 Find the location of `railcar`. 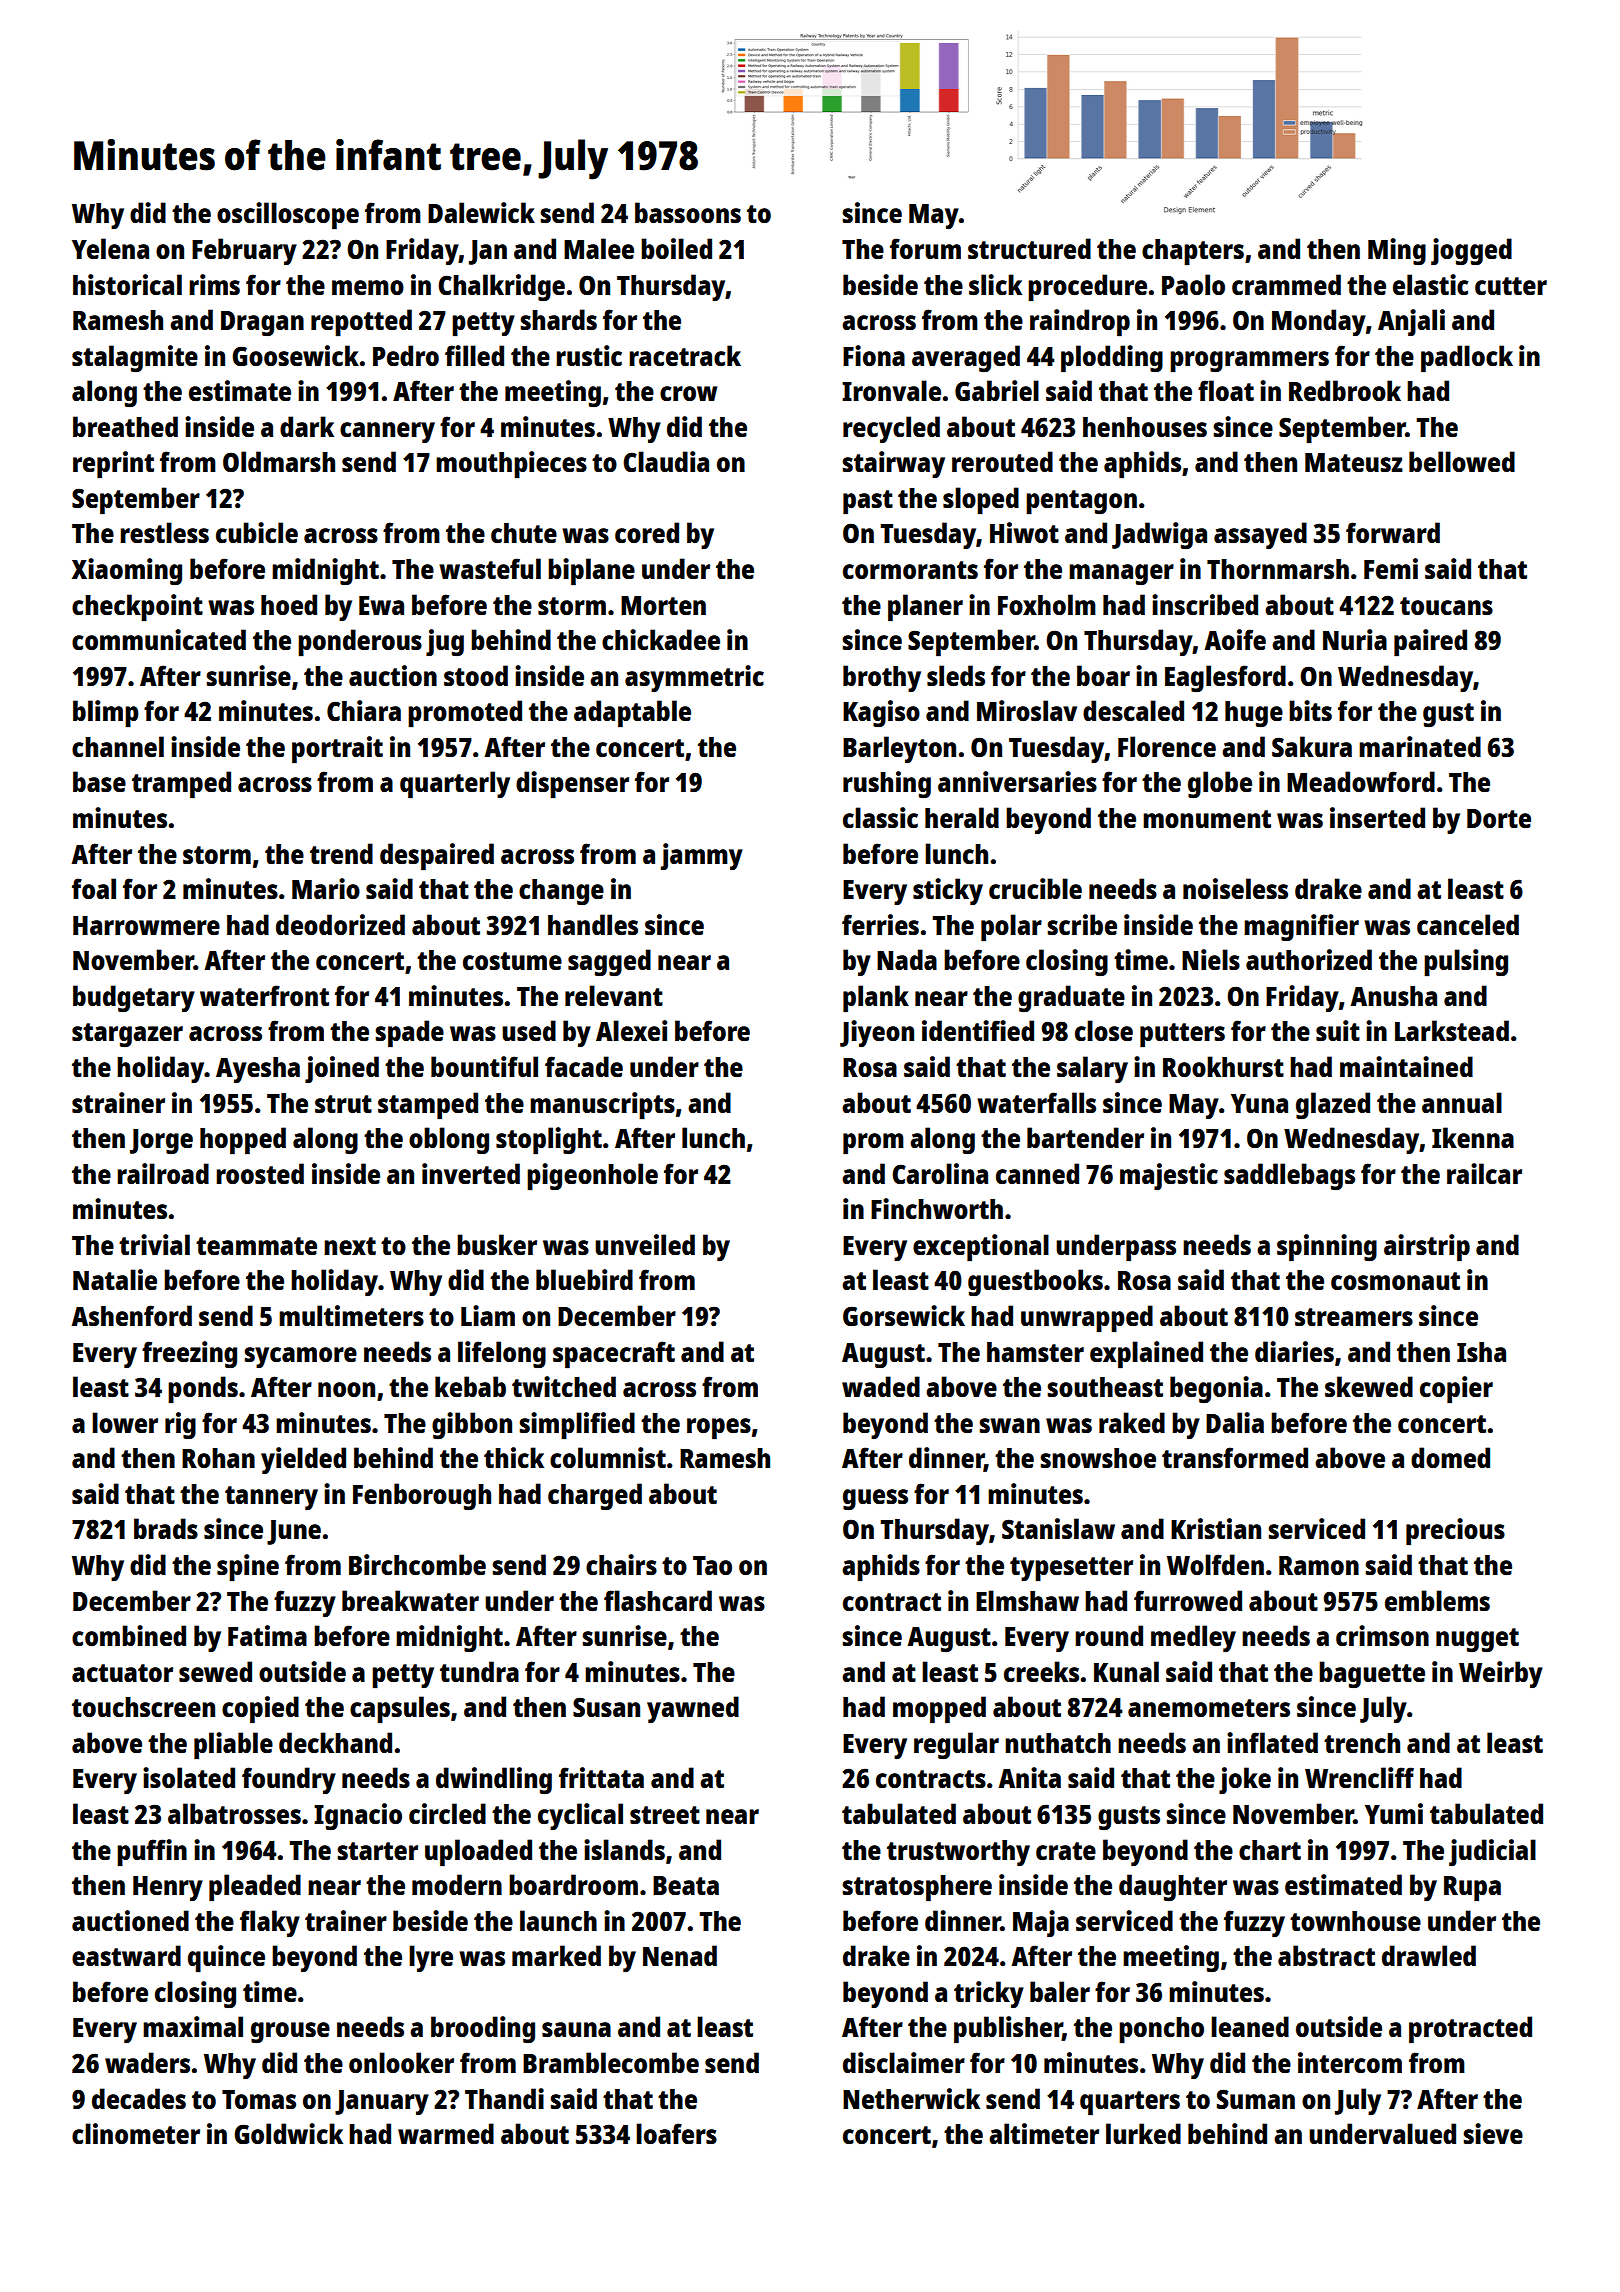

railcar is located at coordinates (1484, 1173).
